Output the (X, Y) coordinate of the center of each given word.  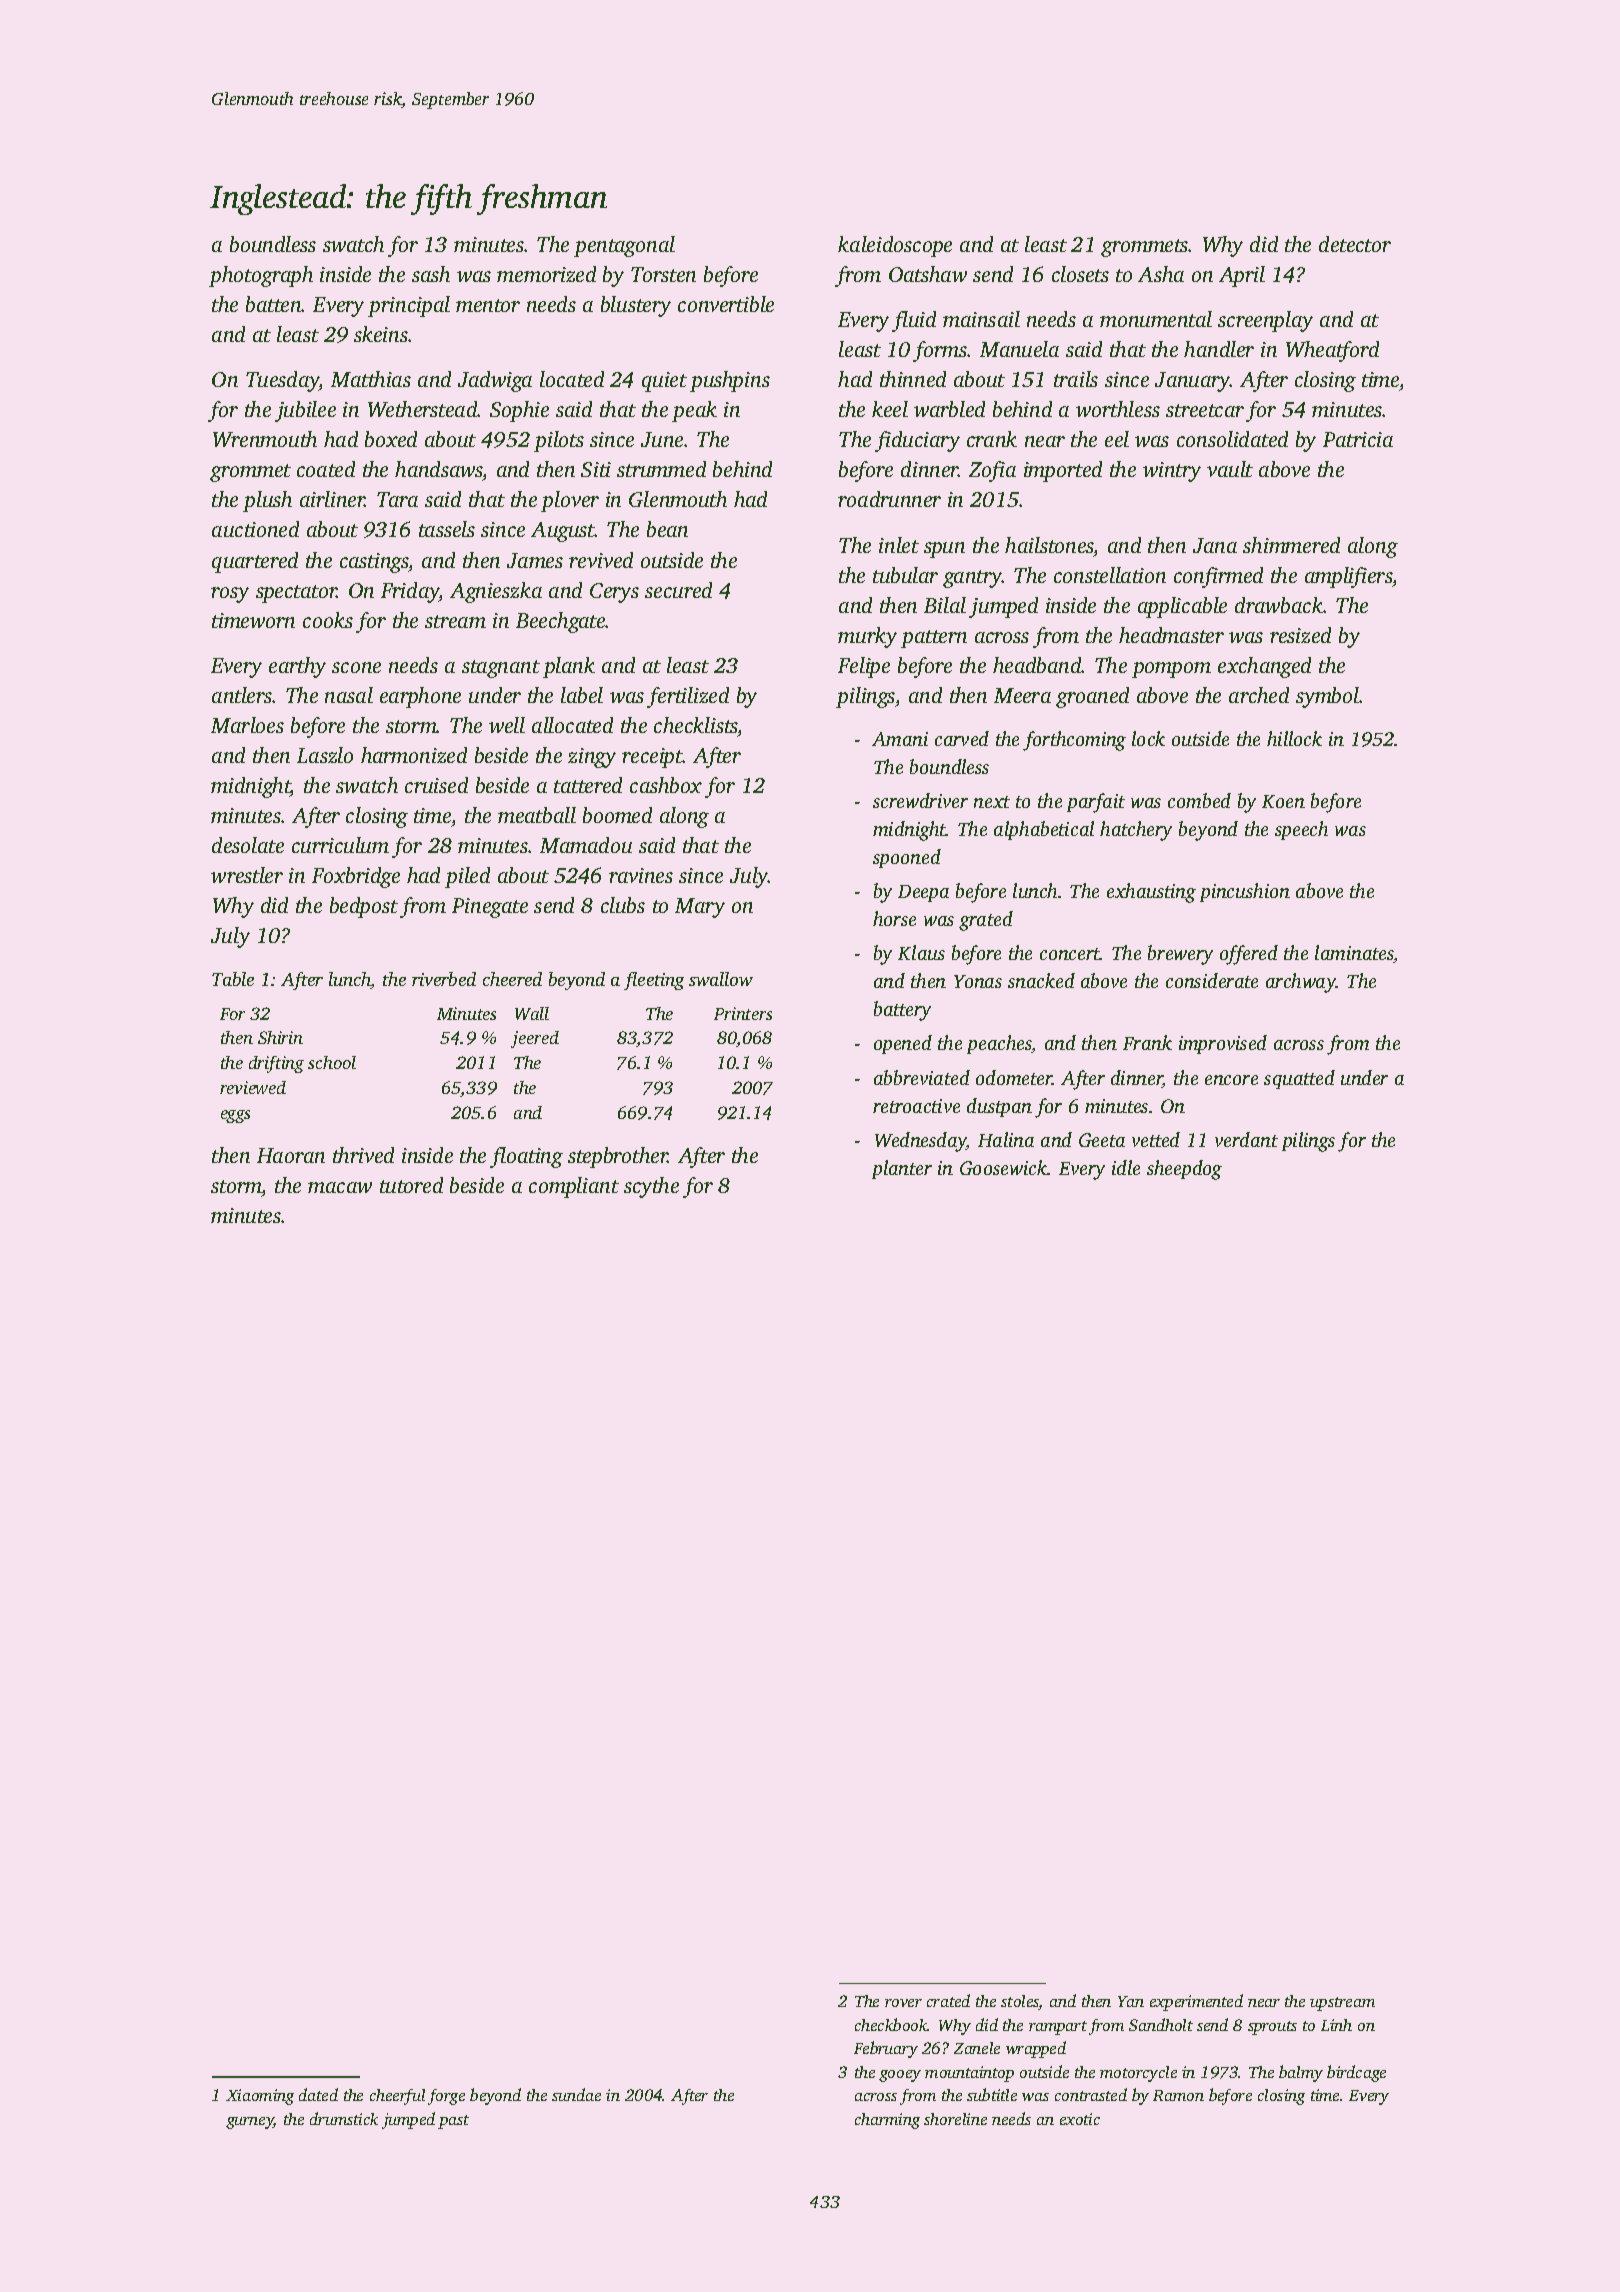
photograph (261, 276)
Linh (1336, 2025)
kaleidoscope (895, 246)
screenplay (1265, 321)
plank (569, 667)
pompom (1171, 670)
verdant (1246, 1139)
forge (446, 2097)
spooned (907, 858)
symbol (1328, 697)
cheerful (397, 2097)
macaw (340, 1187)
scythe (651, 1187)
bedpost (364, 907)
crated (948, 2000)
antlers (242, 695)
